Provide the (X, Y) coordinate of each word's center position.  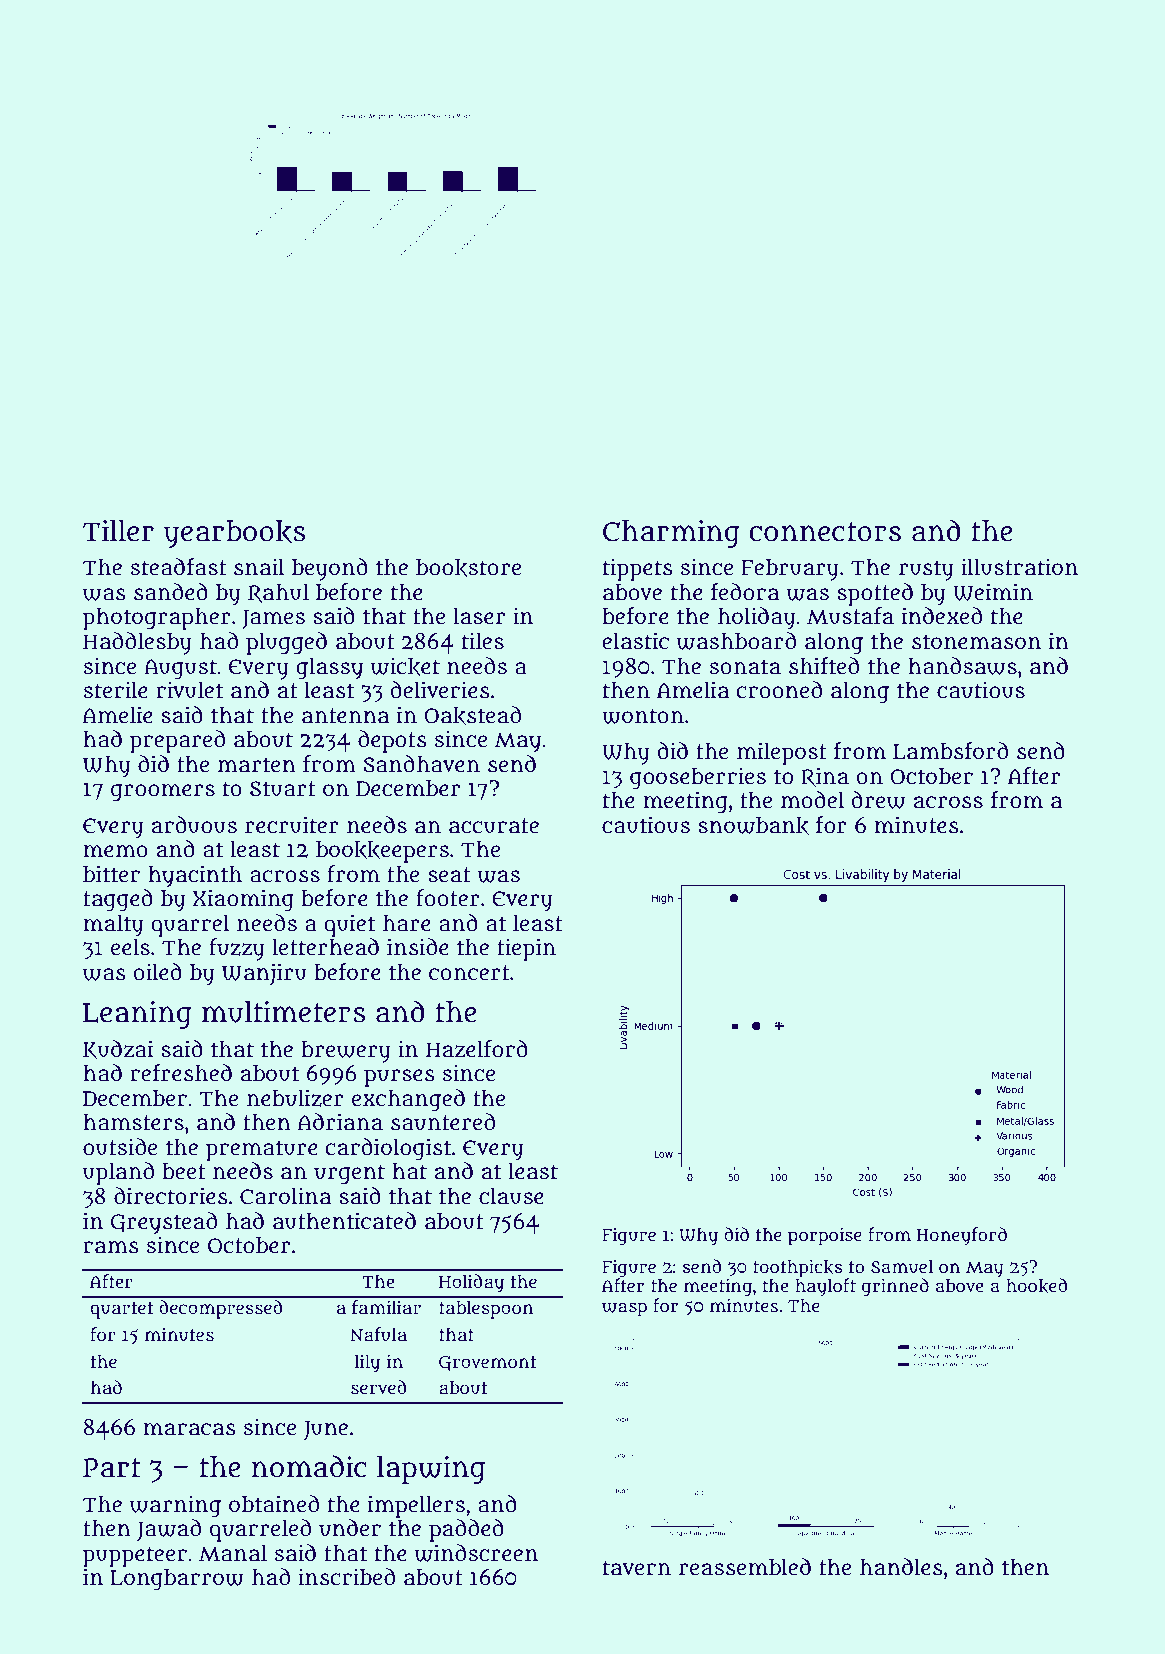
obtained (274, 1504)
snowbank (753, 826)
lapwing (431, 1470)
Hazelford (477, 1049)
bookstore (468, 568)
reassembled (745, 1567)
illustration (1019, 567)
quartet (121, 1310)
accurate (494, 826)
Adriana (340, 1122)
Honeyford (962, 1236)
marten (257, 765)
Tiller (118, 531)
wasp (624, 1309)
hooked (1036, 1286)
